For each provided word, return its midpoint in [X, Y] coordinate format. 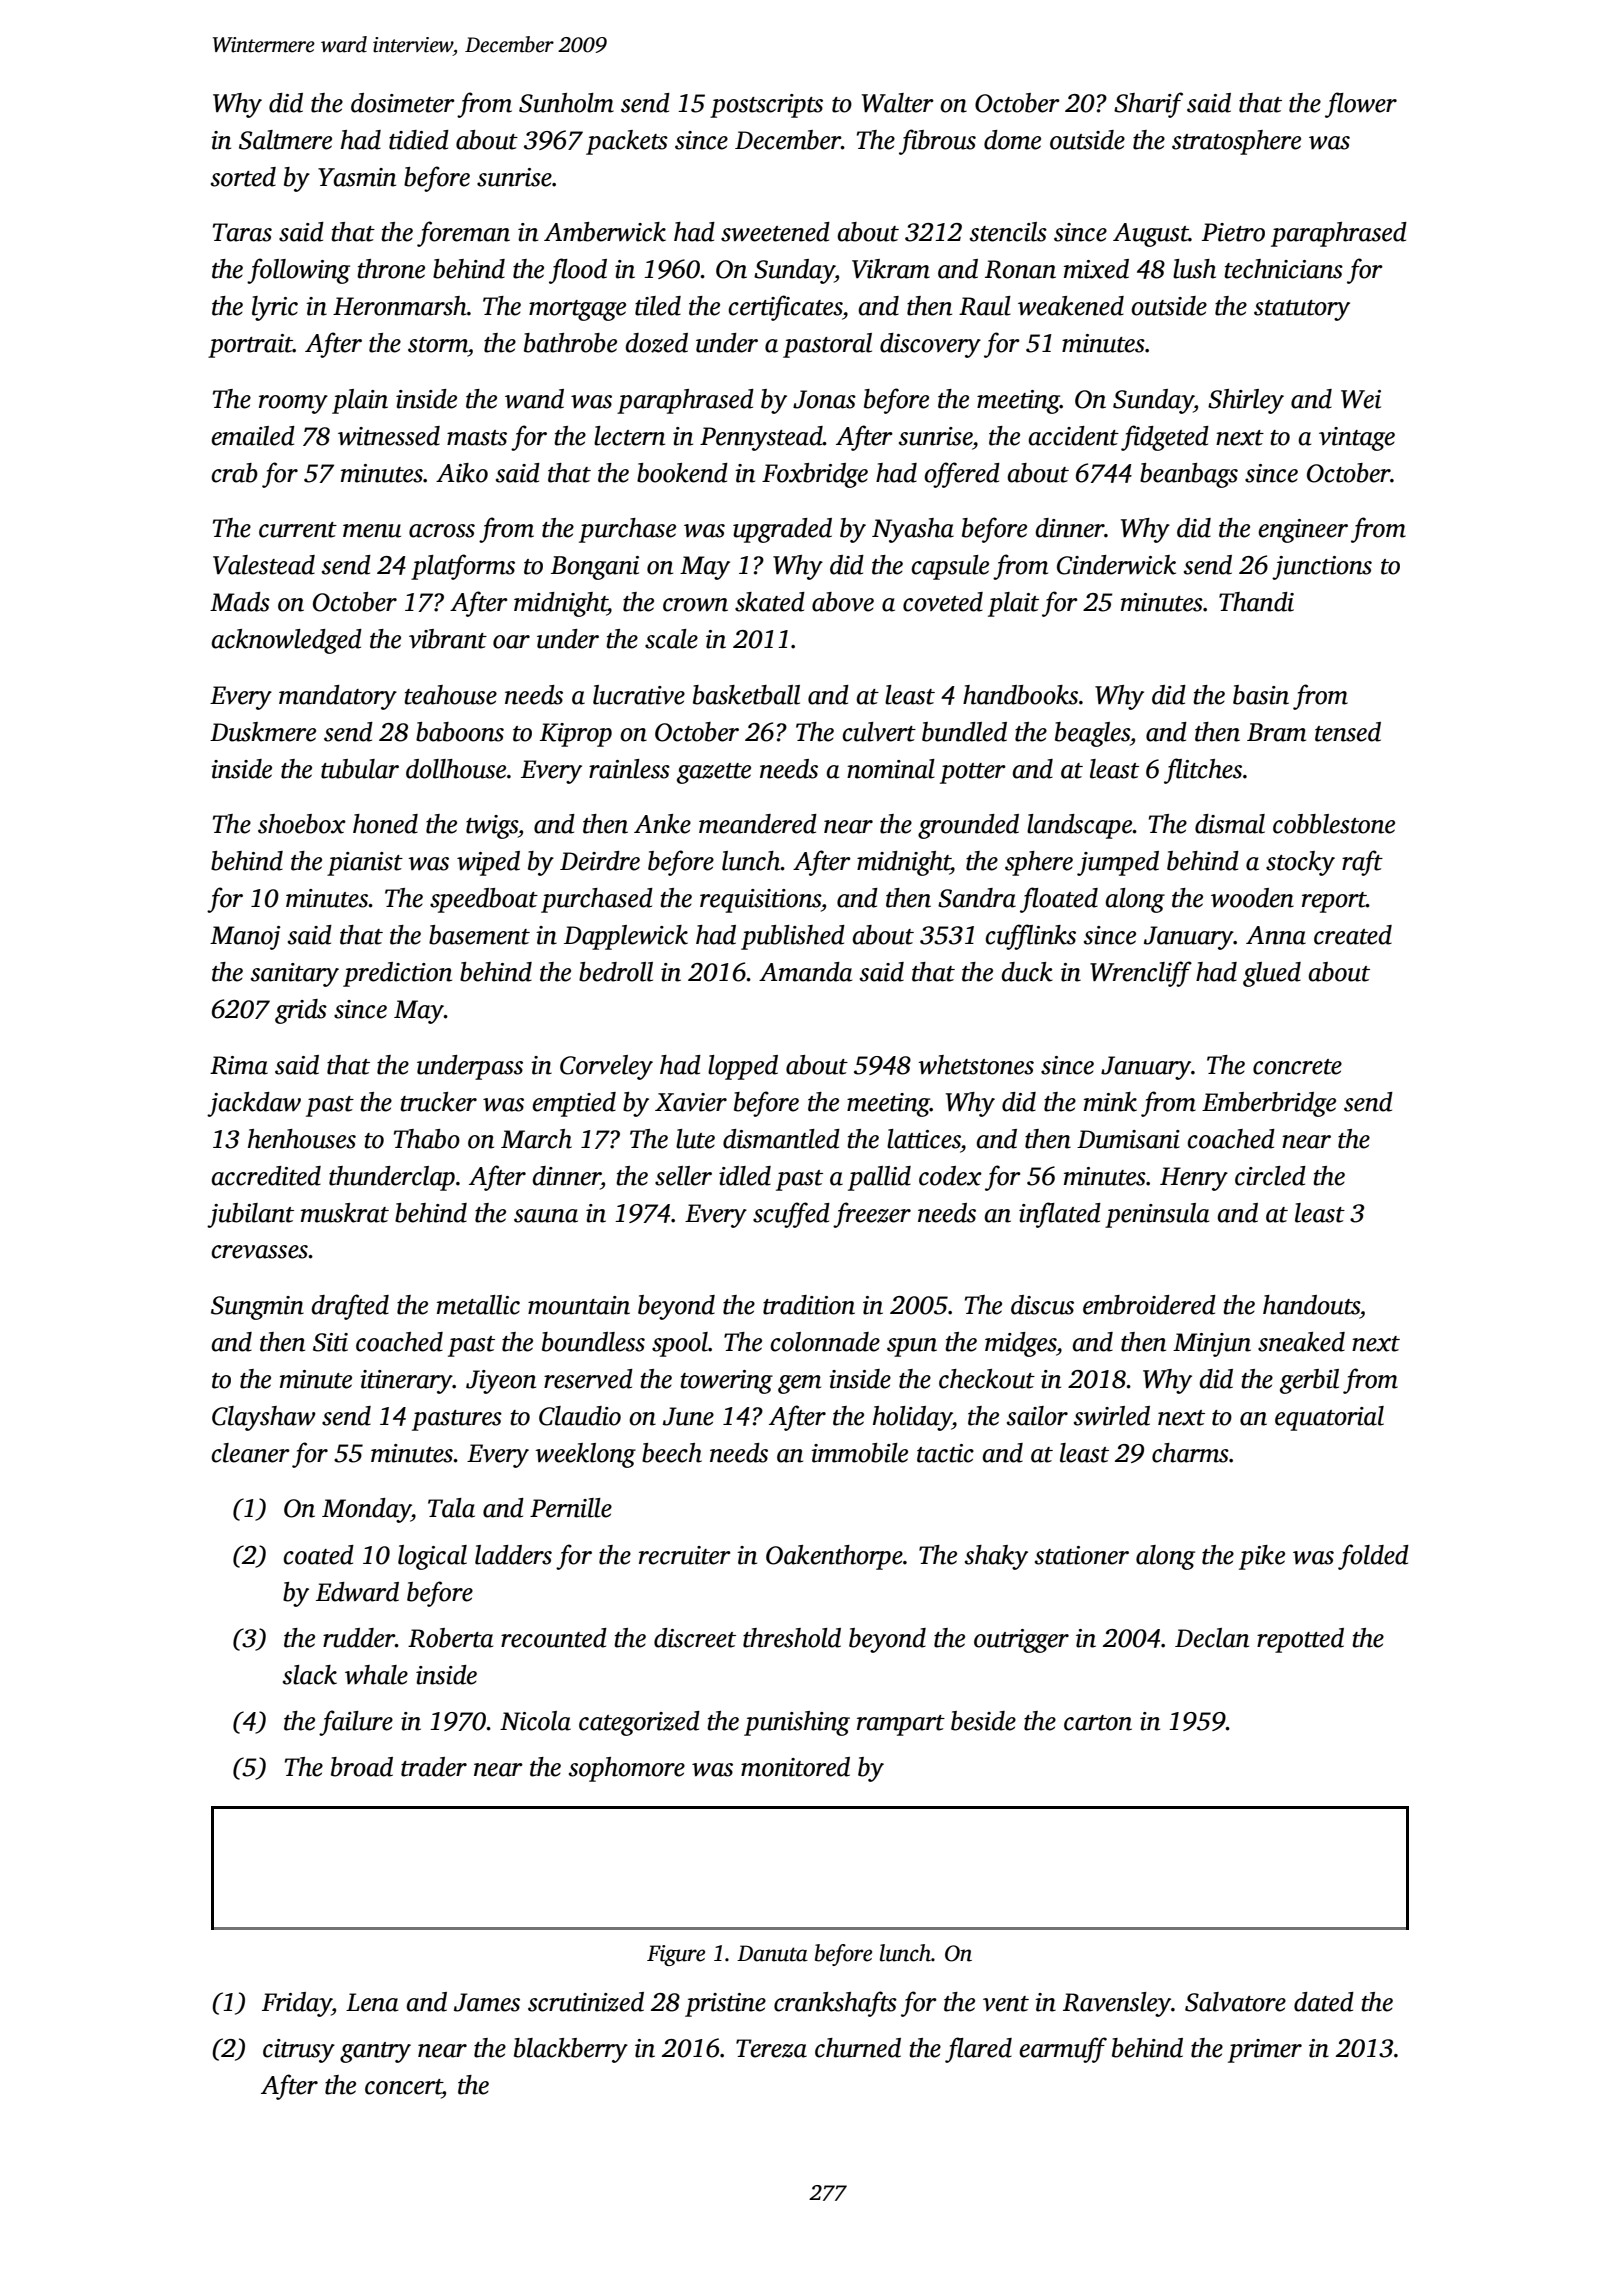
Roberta [451, 1638]
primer [1265, 2051]
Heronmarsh [400, 306]
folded [1373, 1557]
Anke [662, 824]
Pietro [1233, 232]
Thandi [1256, 602]
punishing [797, 1723]
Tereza [771, 2048]
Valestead [264, 565]
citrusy [299, 2051]
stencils [1008, 232]
